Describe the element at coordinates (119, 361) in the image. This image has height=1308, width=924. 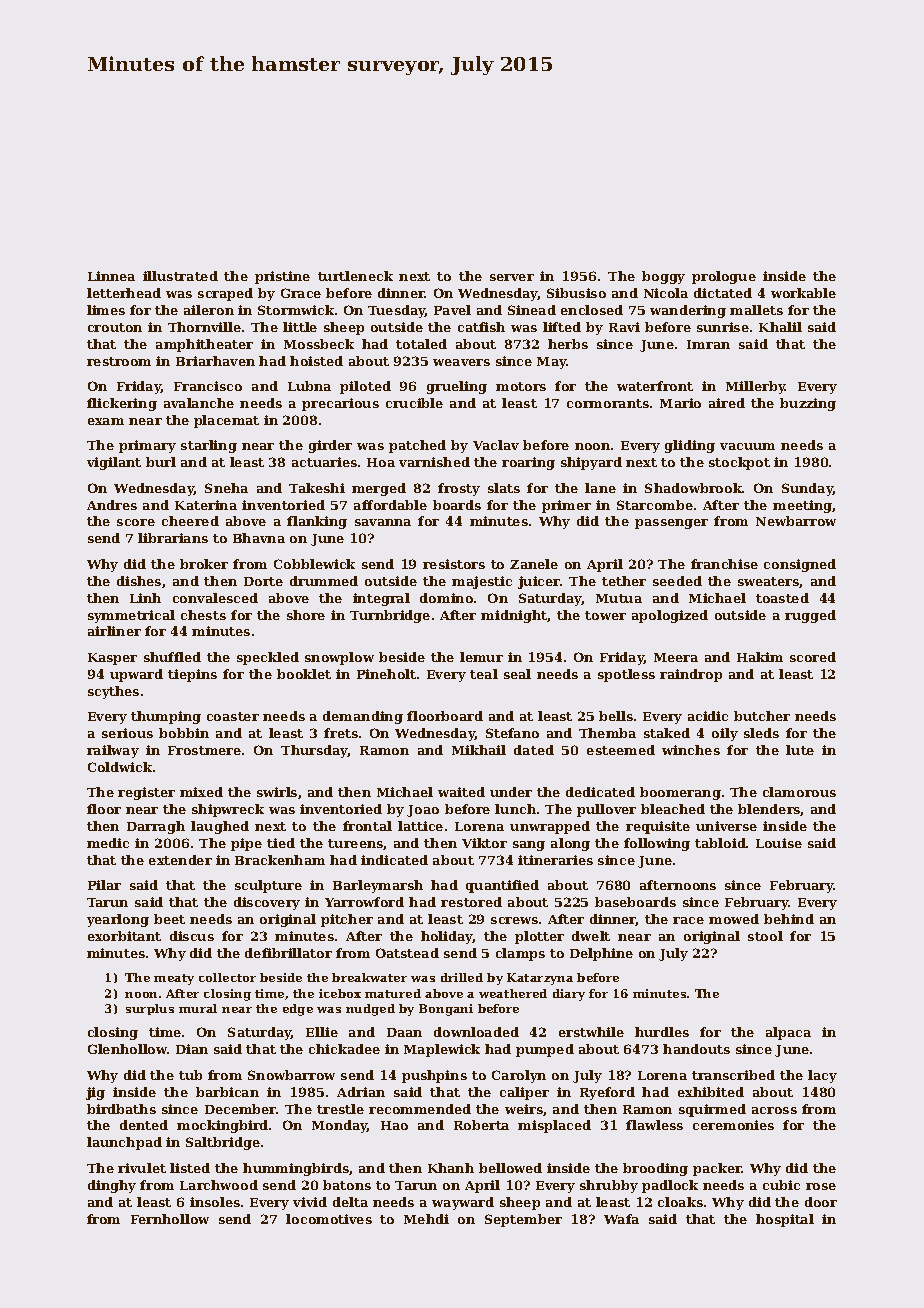
I see `restroom` at that location.
